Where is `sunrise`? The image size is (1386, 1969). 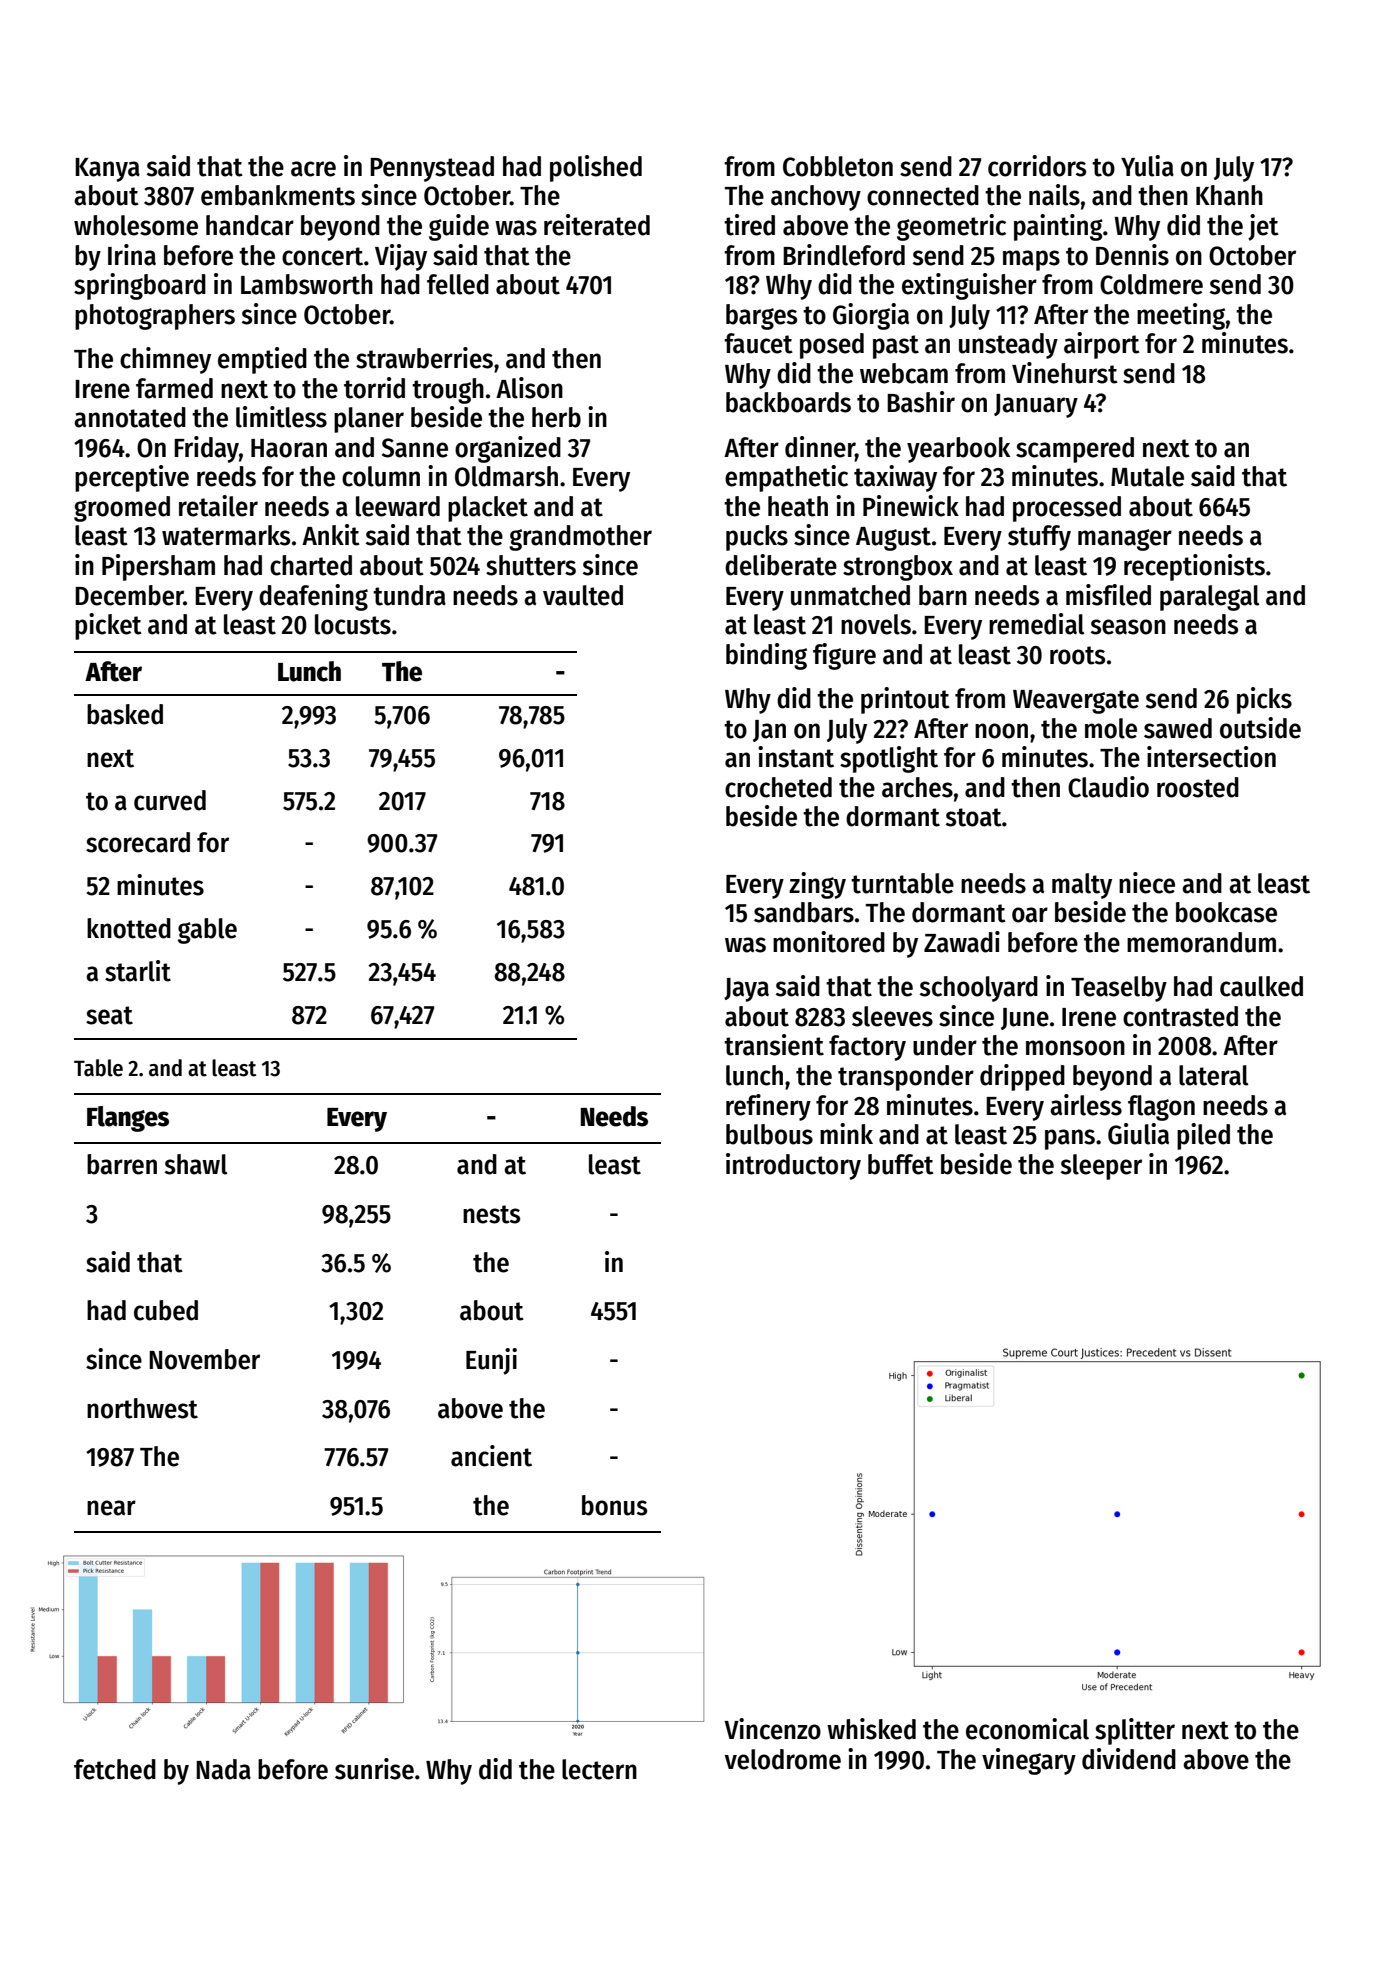 sunrise is located at coordinates (374, 1769).
